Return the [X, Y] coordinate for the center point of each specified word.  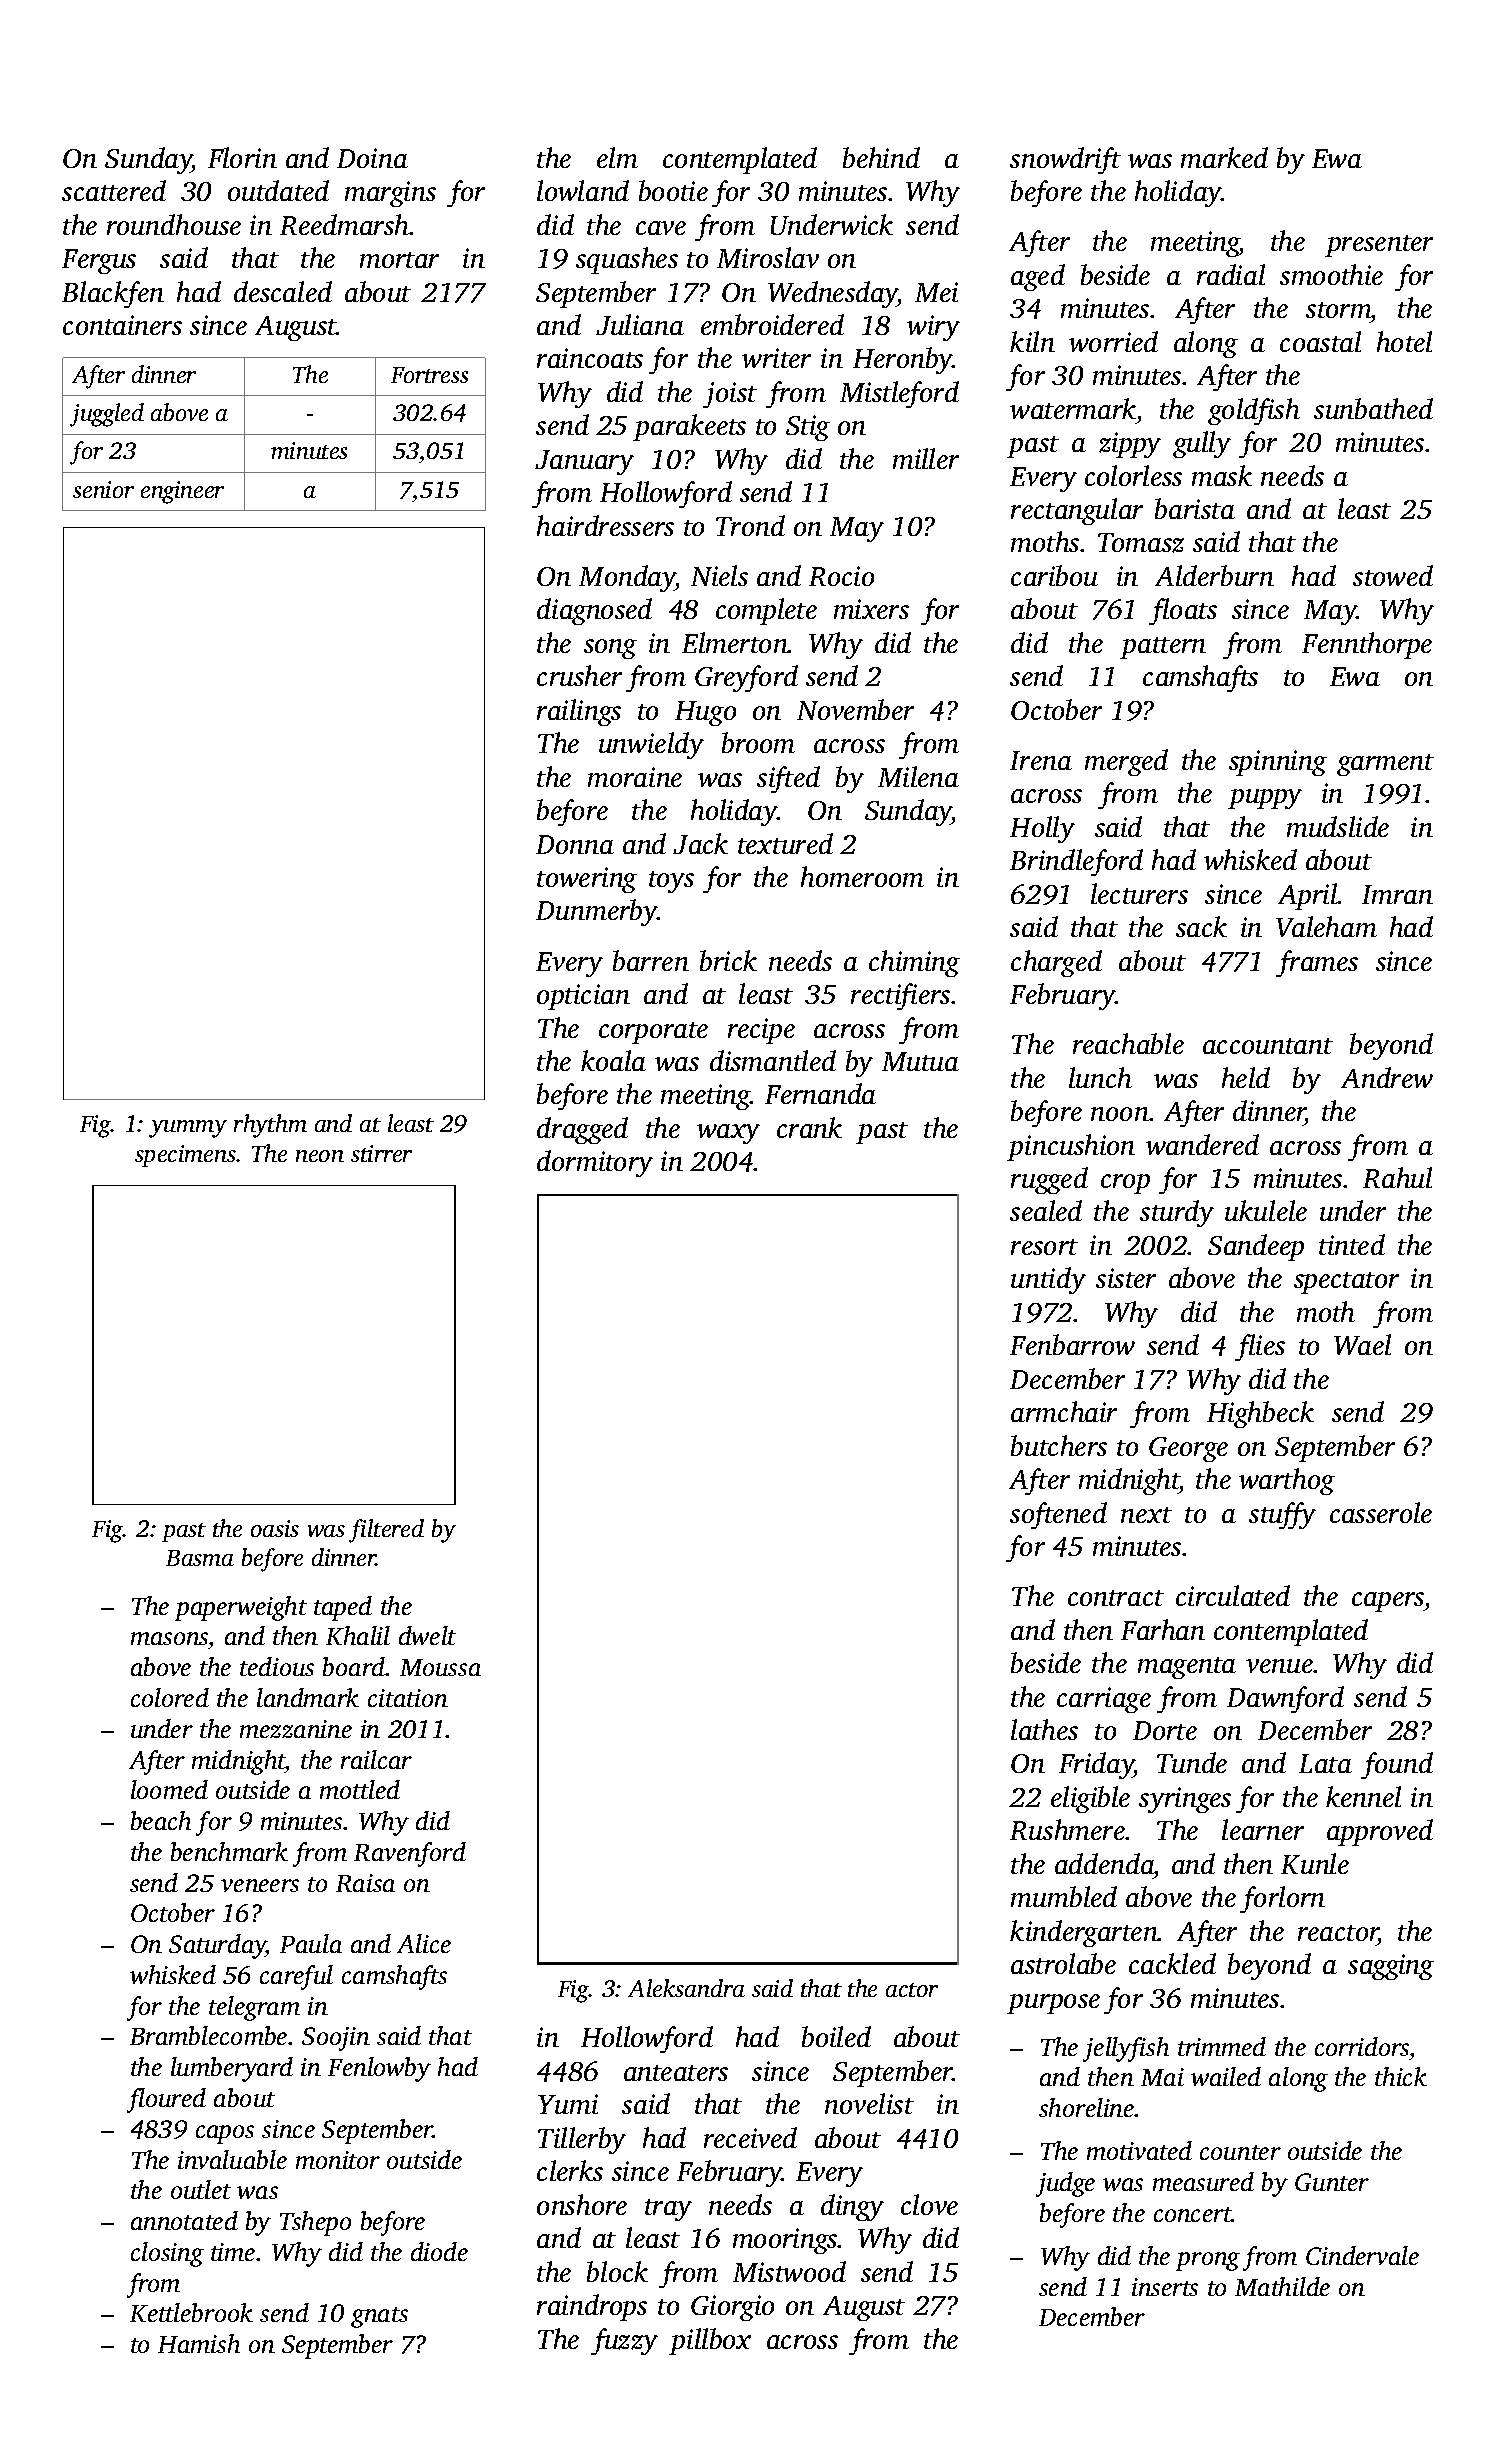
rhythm [270, 1126]
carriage [1104, 1700]
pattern [1163, 648]
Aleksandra [686, 1988]
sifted [788, 779]
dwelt [427, 1635]
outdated [278, 190]
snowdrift [1065, 160]
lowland [583, 190]
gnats [379, 2317]
